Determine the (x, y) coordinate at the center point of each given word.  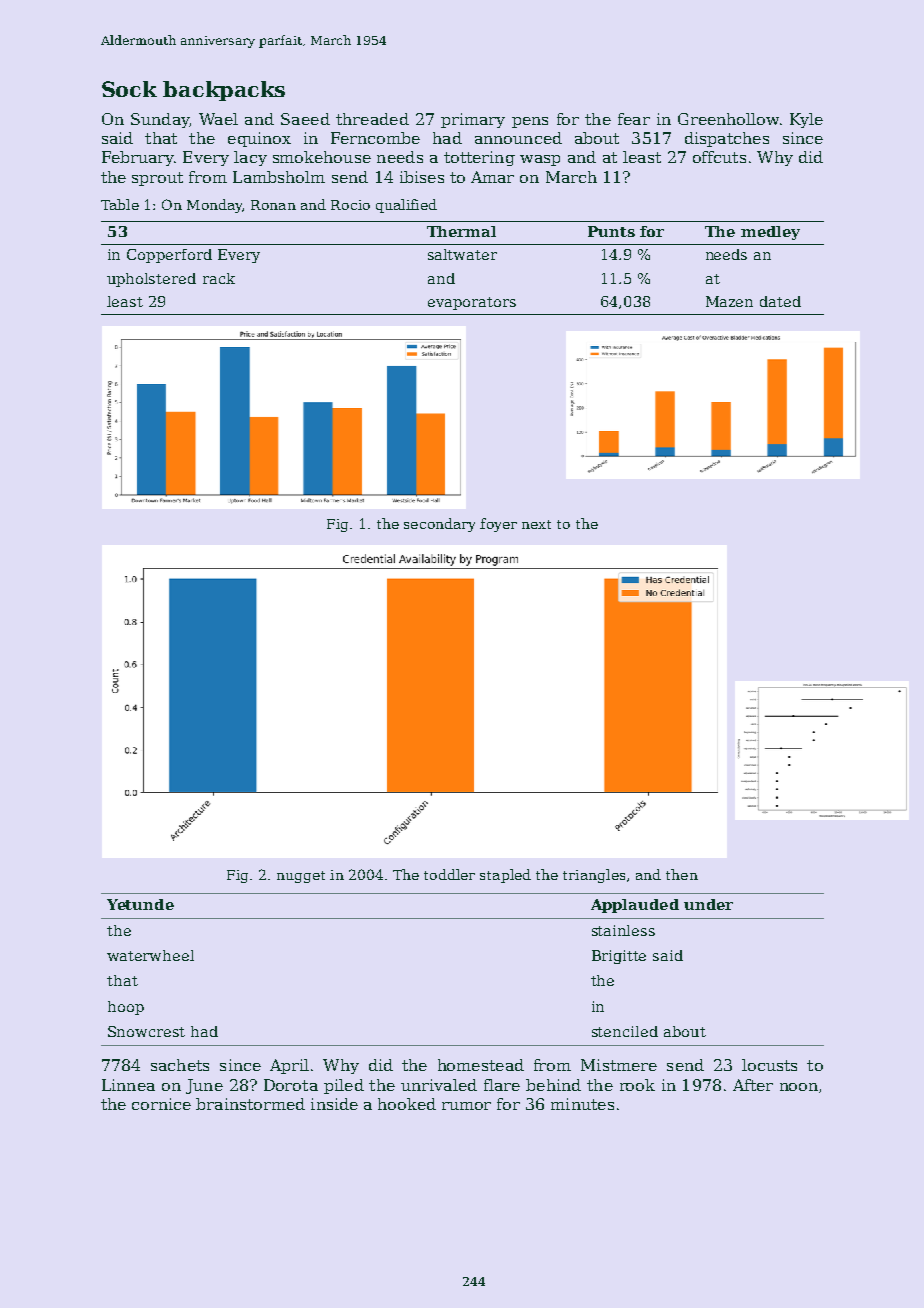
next (536, 524)
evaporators (472, 303)
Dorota (291, 1085)
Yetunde (140, 904)
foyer (498, 525)
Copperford (169, 256)
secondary (439, 525)
